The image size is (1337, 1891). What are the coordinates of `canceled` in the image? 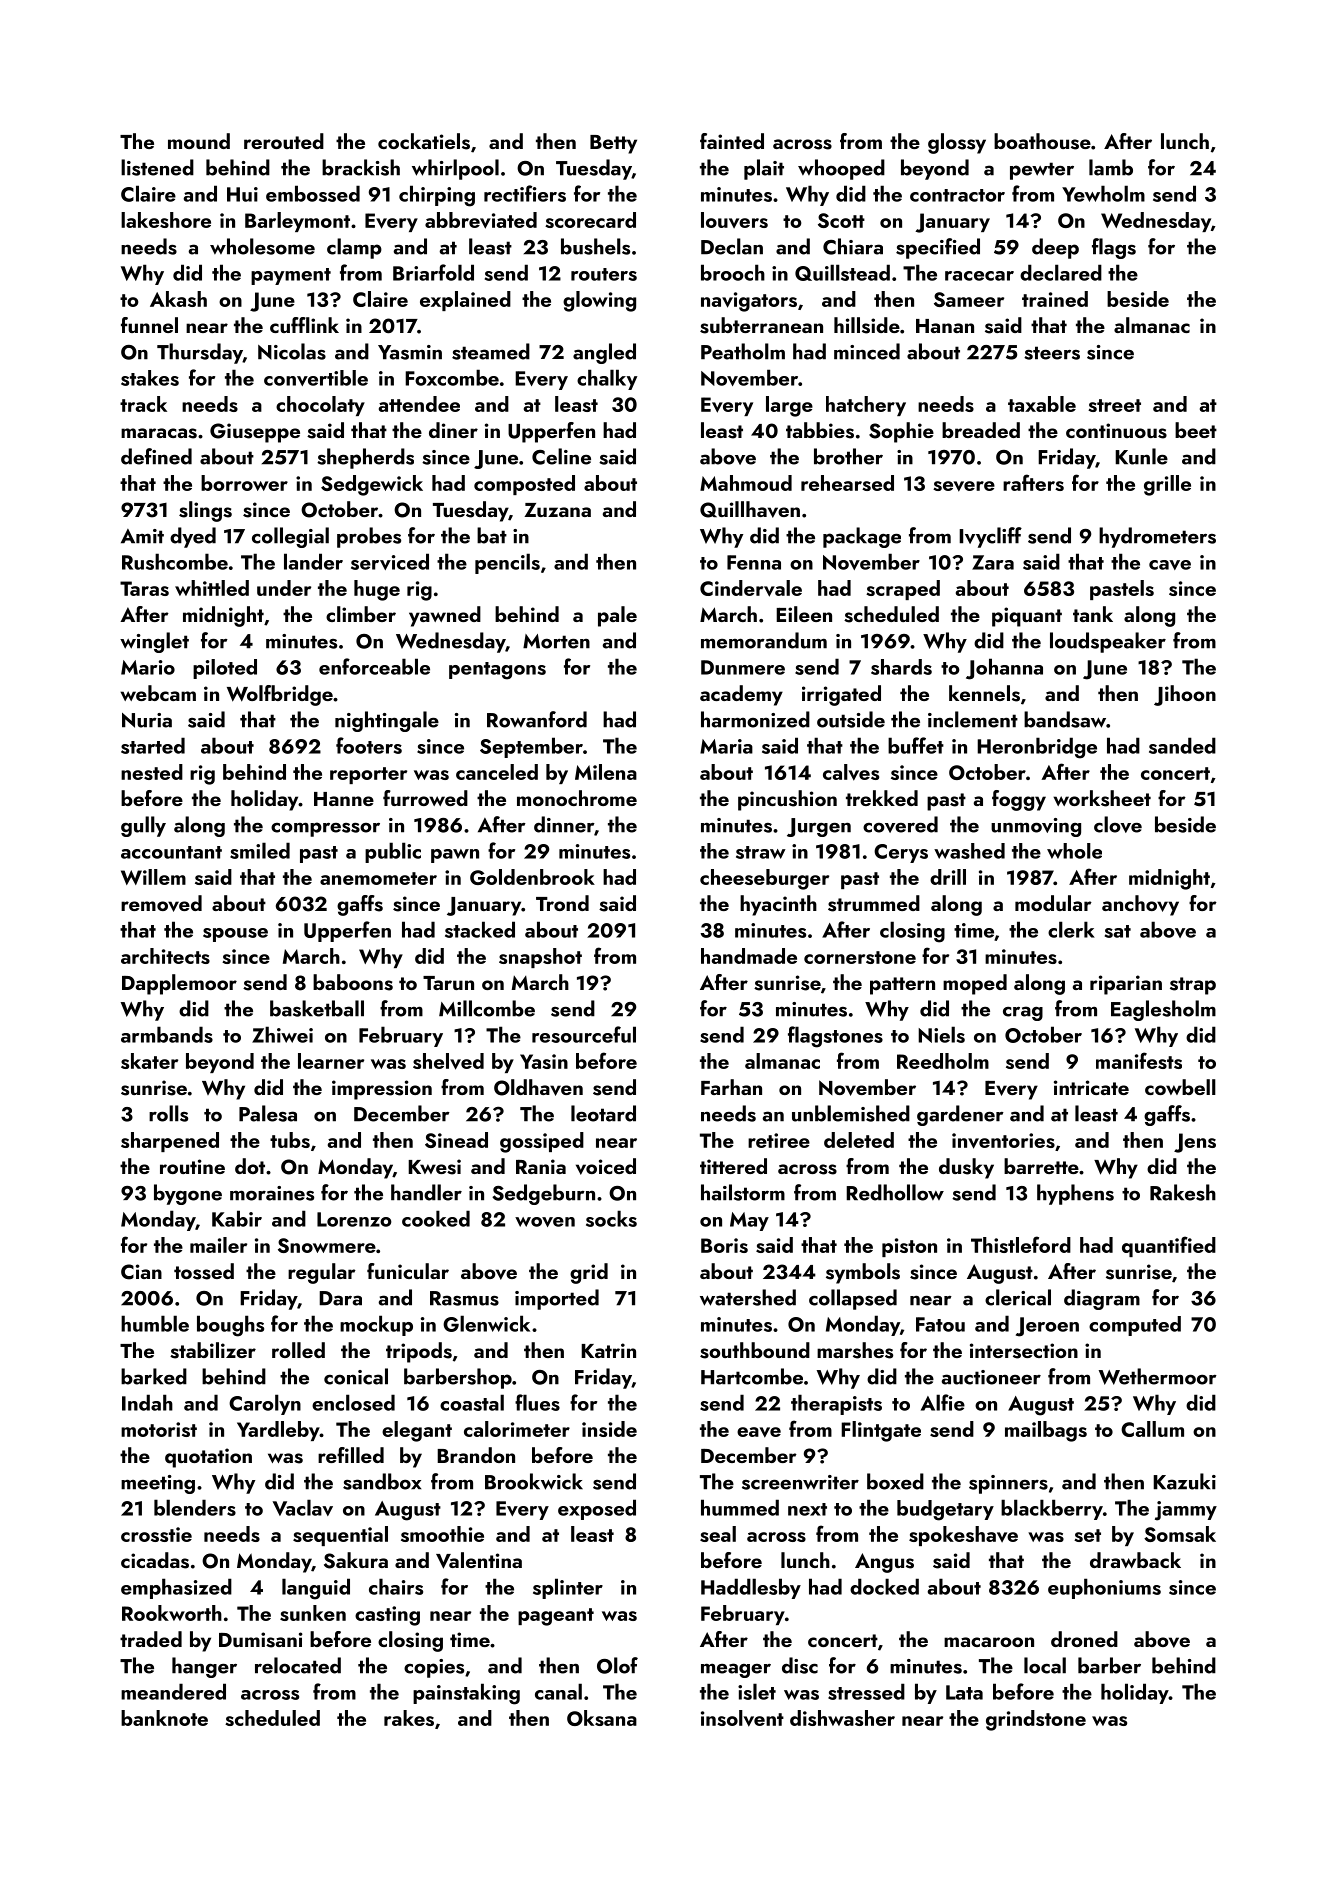 It's located at (497, 772).
